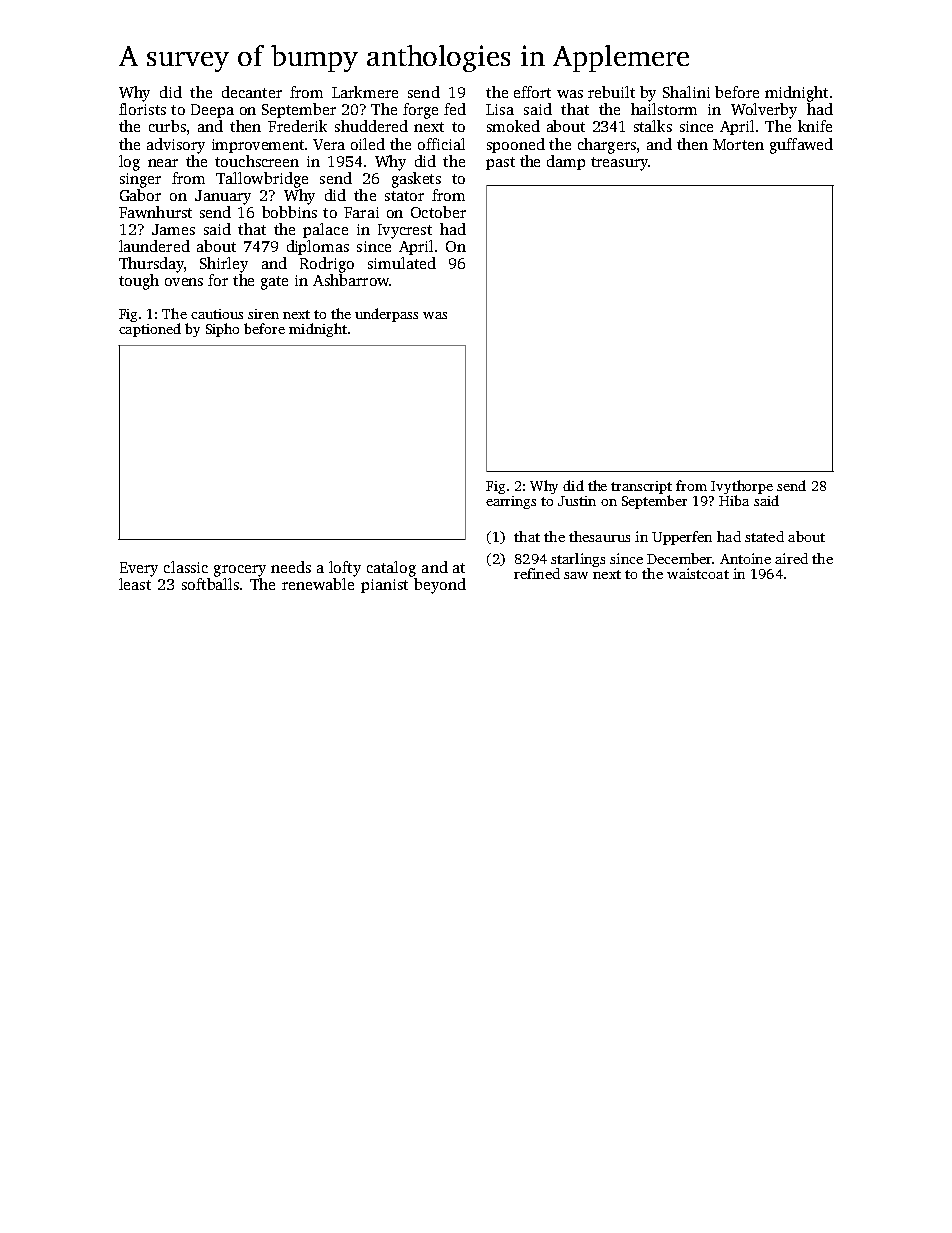 The height and width of the page is (1233, 952). Describe the element at coordinates (734, 500) in the page. I see `Hiba` at that location.
